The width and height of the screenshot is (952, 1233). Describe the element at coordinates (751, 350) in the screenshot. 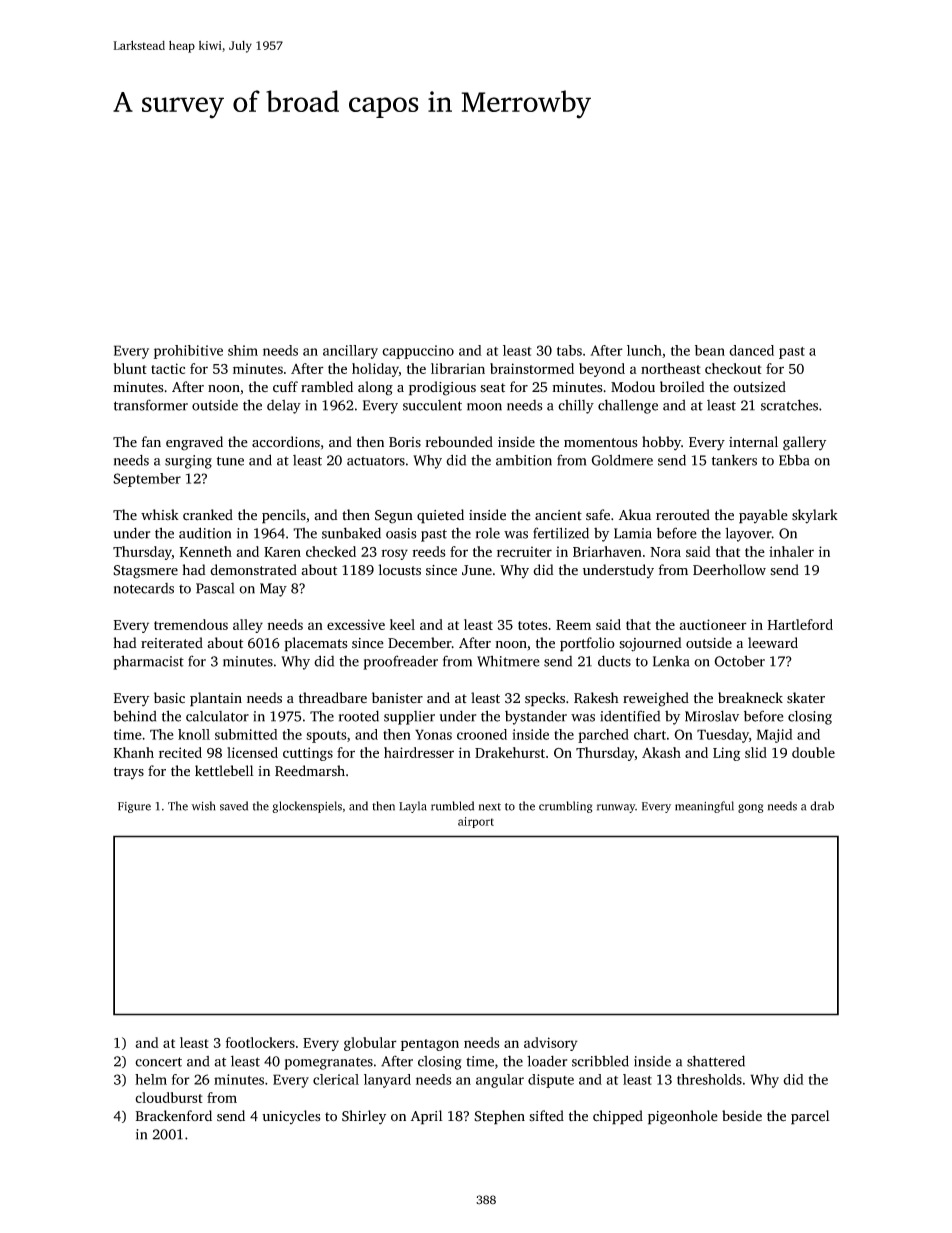

I see `danced` at that location.
